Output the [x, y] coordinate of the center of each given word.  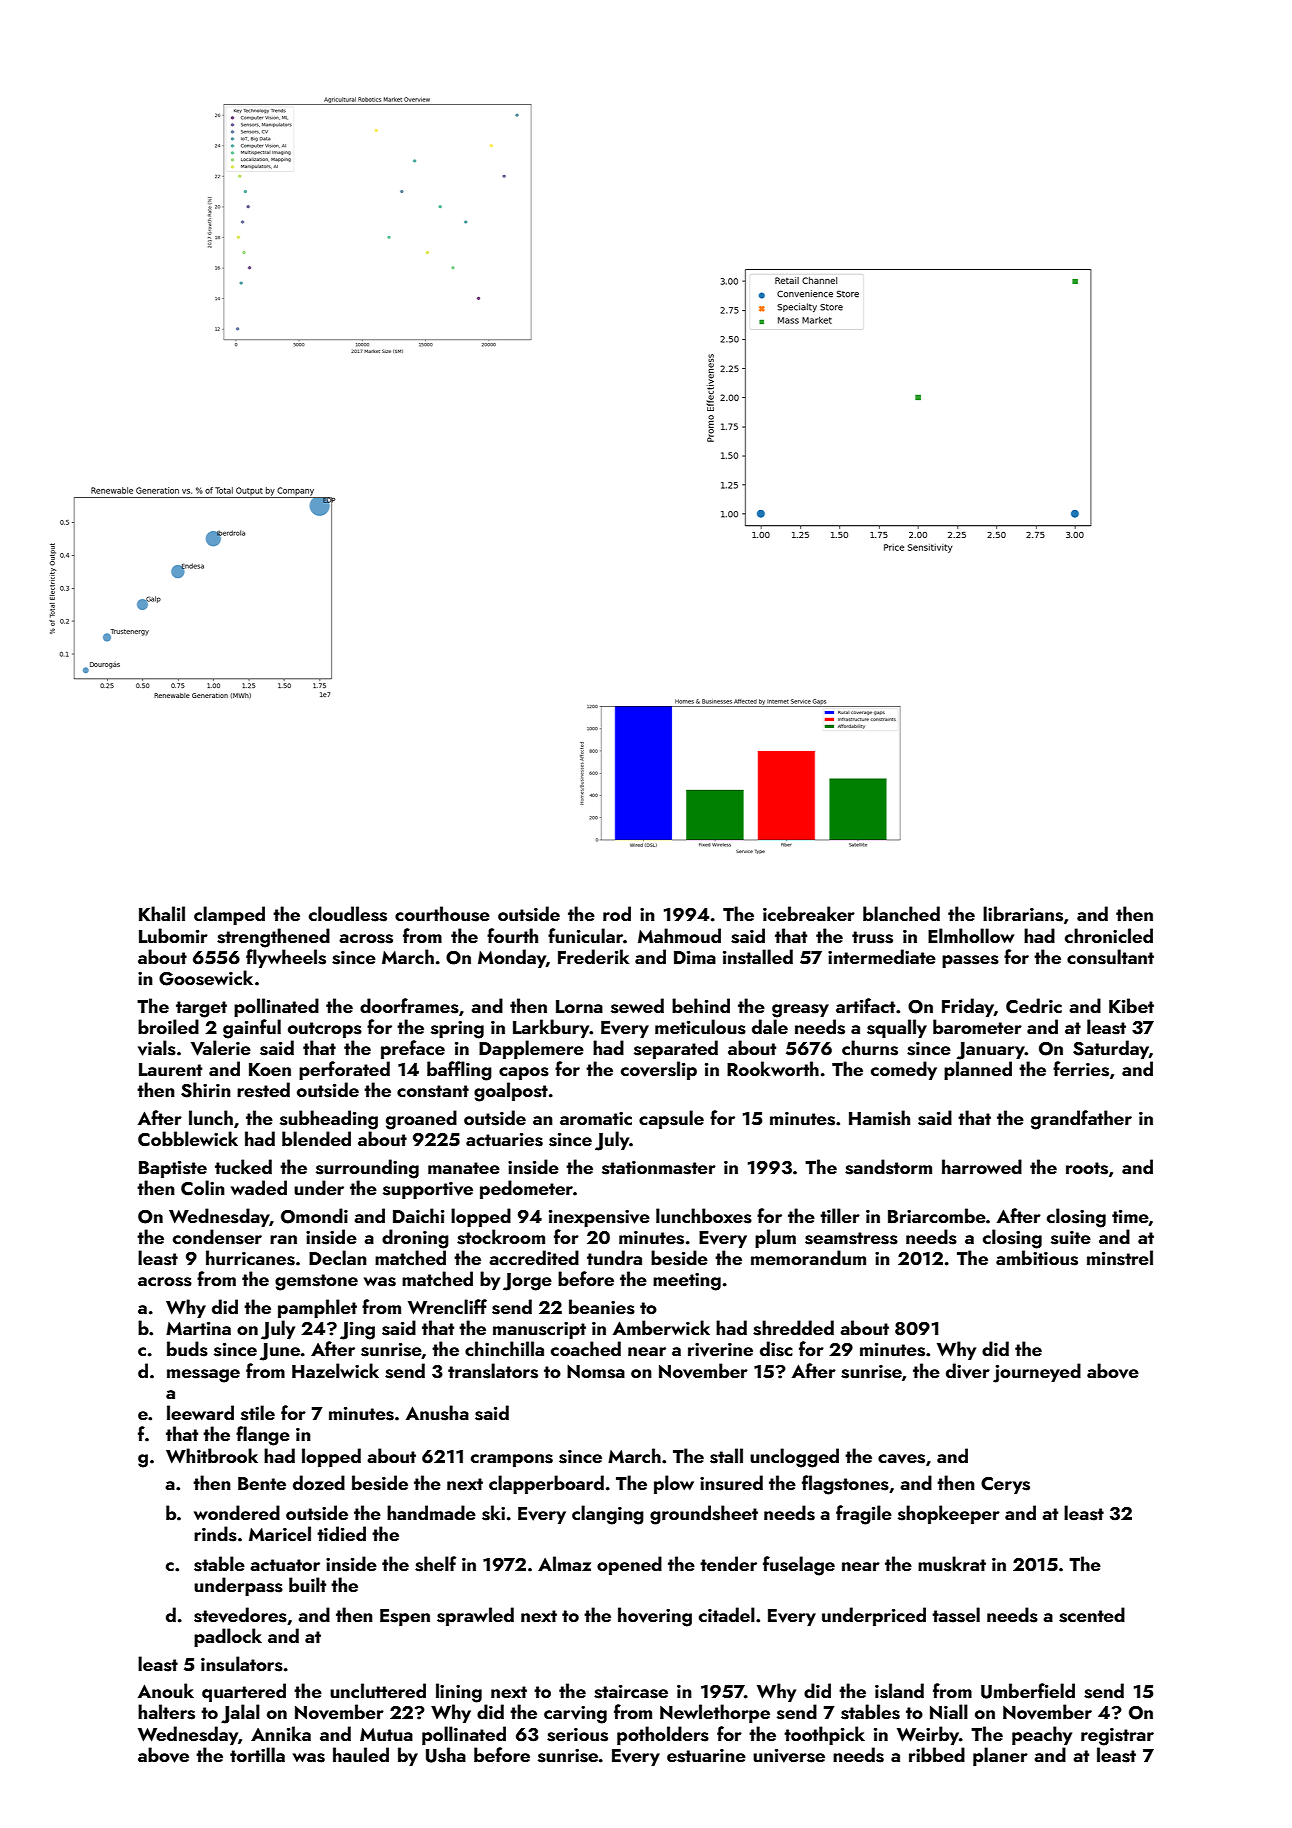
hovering [655, 1617]
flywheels [286, 958]
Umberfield [1028, 1691]
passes [970, 961]
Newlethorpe [715, 1713]
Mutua [386, 1734]
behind [701, 1005]
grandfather [1081, 1120]
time [1130, 1216]
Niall [949, 1711]
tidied [341, 1533]
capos [524, 1073]
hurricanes [250, 1258]
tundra [614, 1257]
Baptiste [173, 1169]
